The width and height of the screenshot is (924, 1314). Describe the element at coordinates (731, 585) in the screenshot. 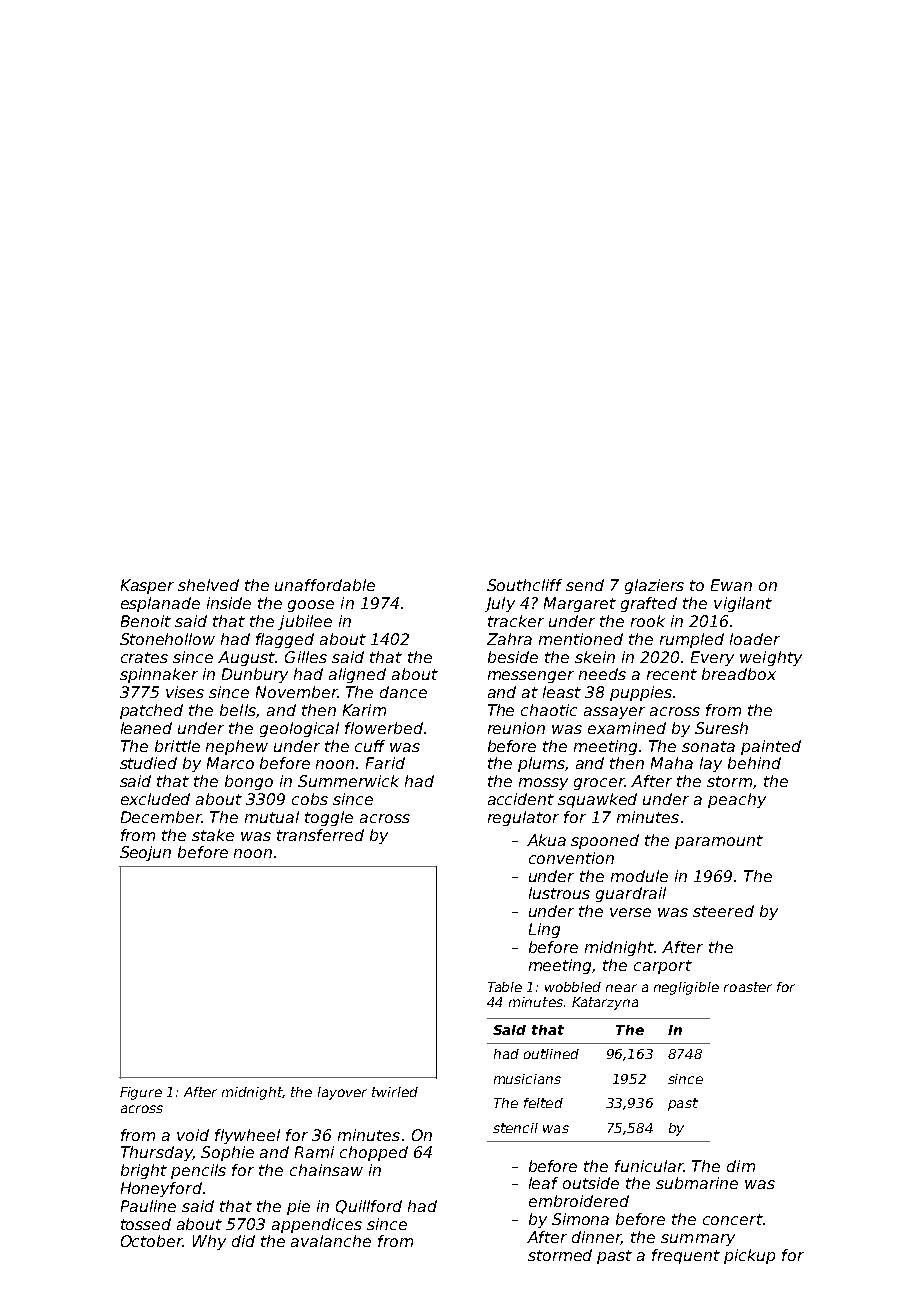

I see `Ewan` at that location.
